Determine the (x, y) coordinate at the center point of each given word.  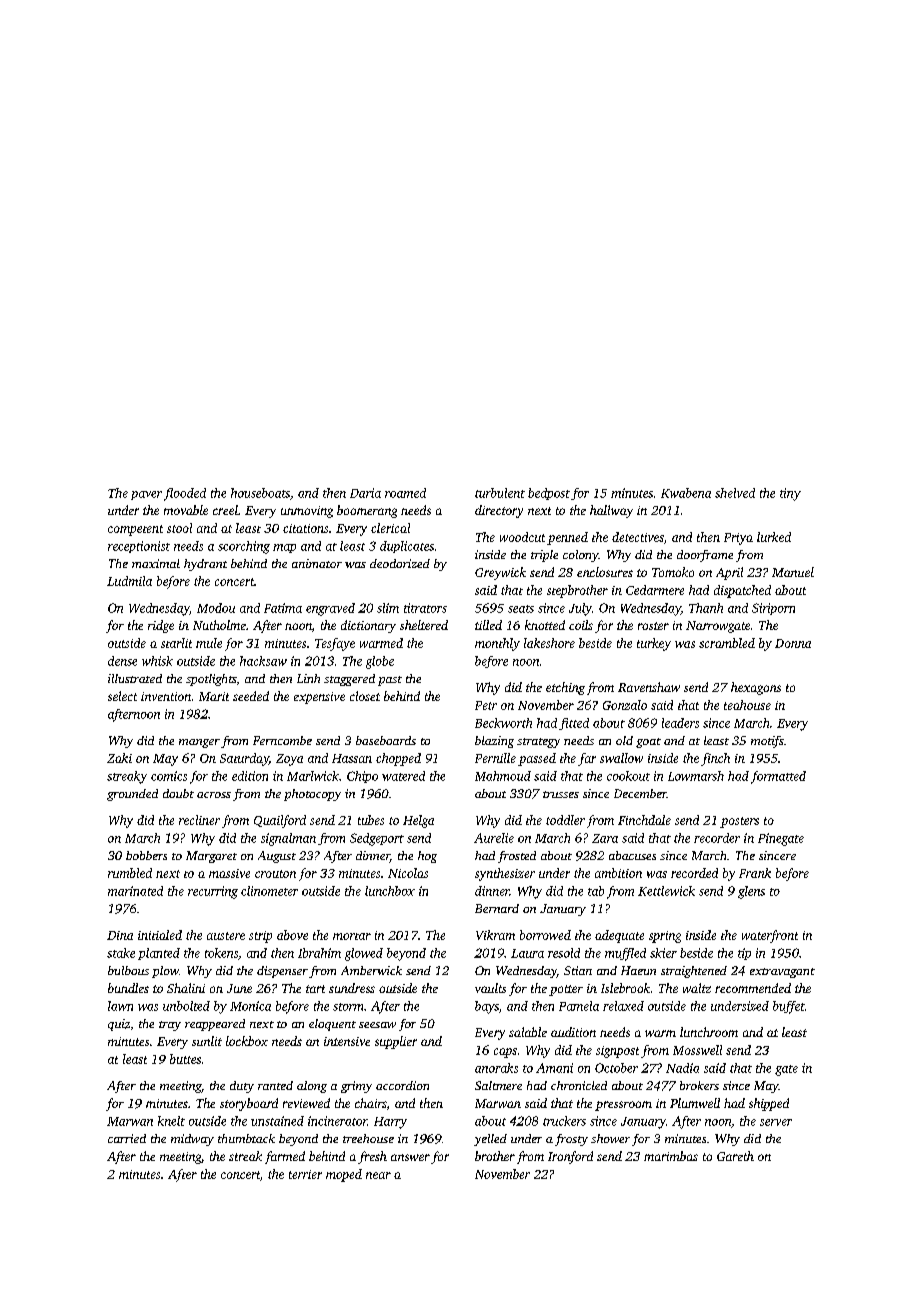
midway (192, 1140)
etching (565, 688)
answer (410, 1157)
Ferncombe (282, 740)
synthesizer (505, 874)
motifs (767, 742)
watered (403, 776)
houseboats (260, 493)
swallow (621, 758)
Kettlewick (666, 891)
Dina (120, 935)
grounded (132, 795)
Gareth (735, 1156)
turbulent (500, 493)
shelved (735, 493)
